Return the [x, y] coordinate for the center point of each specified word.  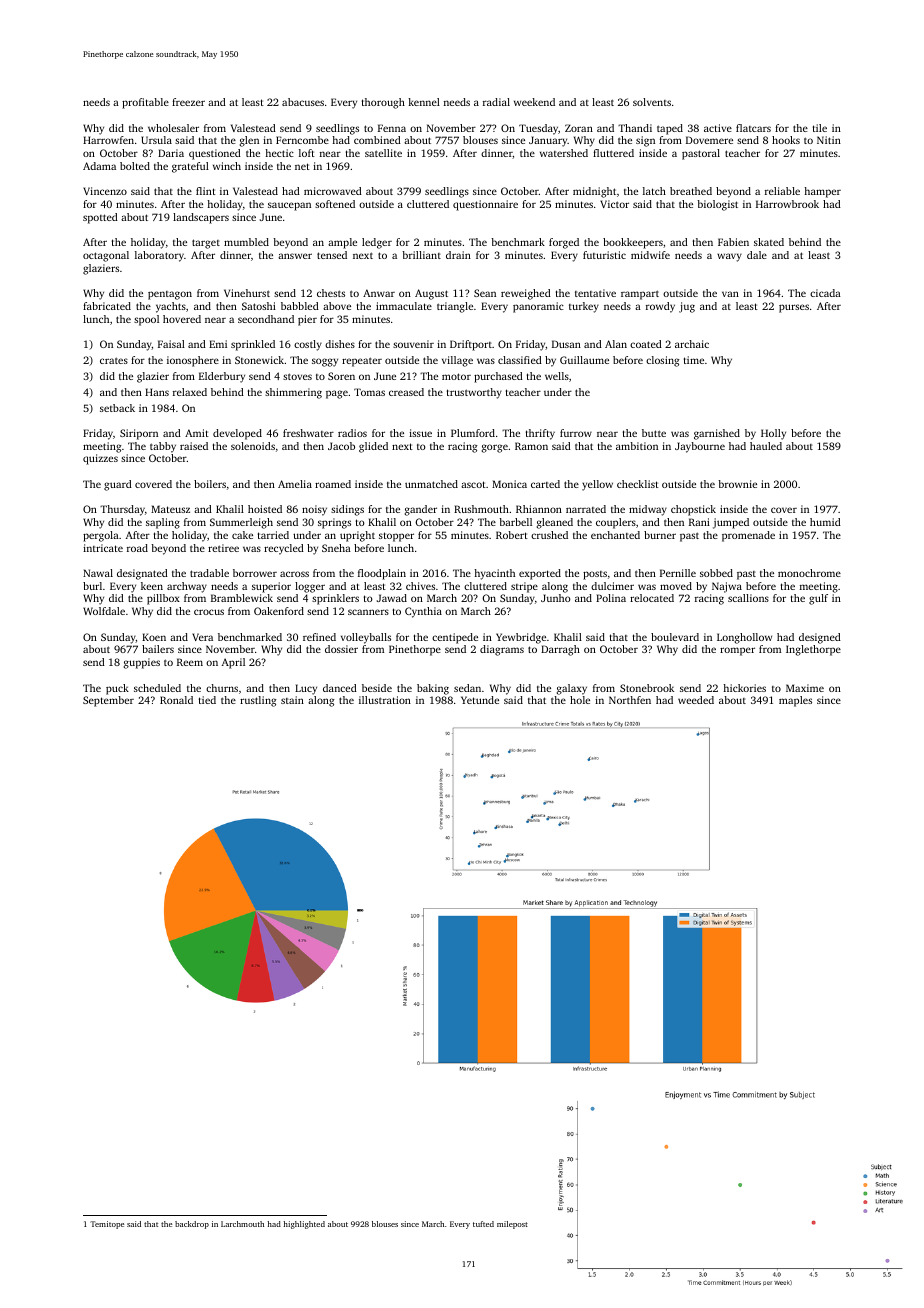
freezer [188, 102]
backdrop [192, 1225]
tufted [483, 1224]
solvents [652, 102]
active [718, 128]
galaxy [571, 689]
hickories [744, 688]
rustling [258, 701]
